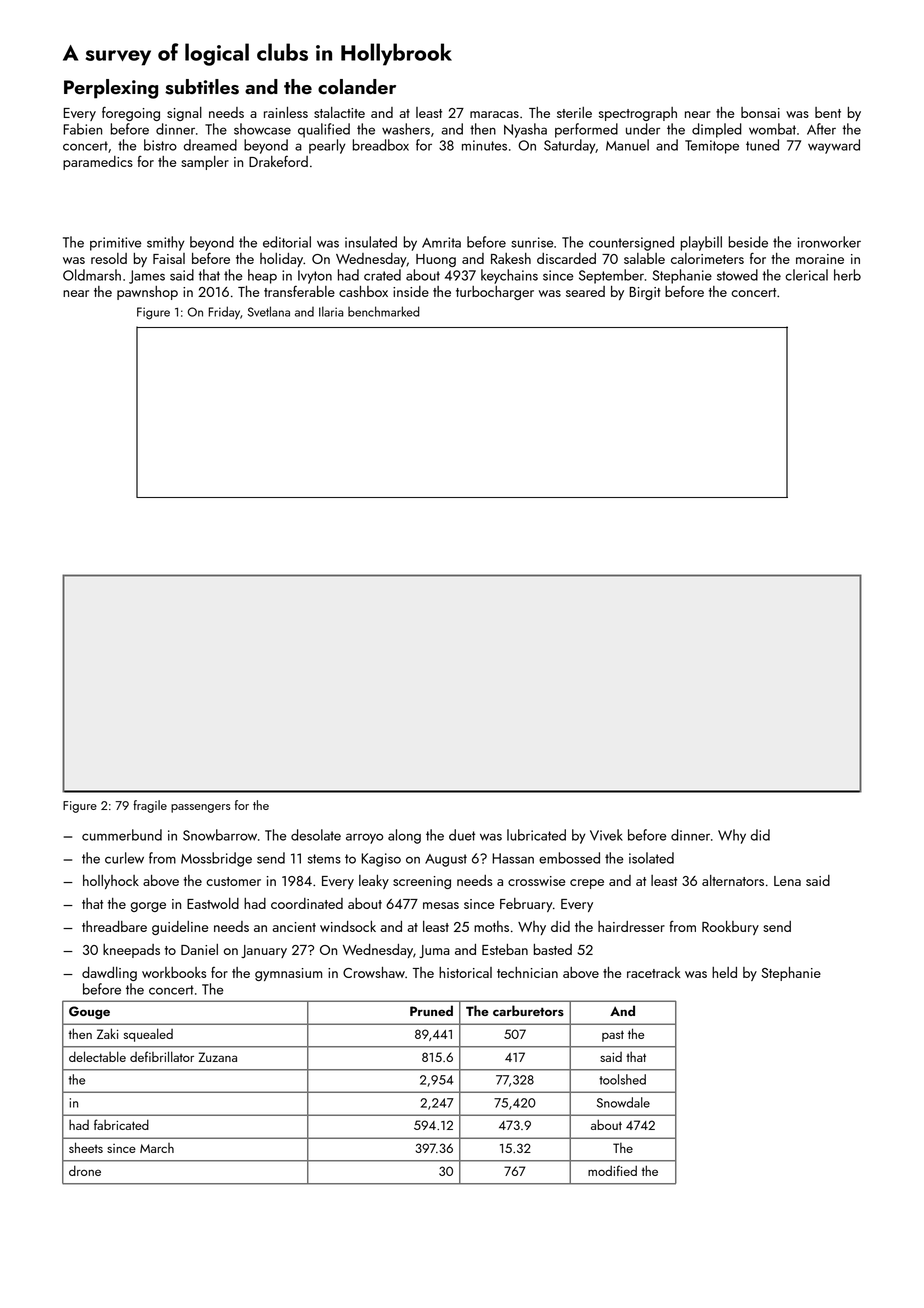 The image size is (924, 1308). What do you see at coordinates (224, 312) in the page?
I see `Friday` at bounding box center [224, 312].
